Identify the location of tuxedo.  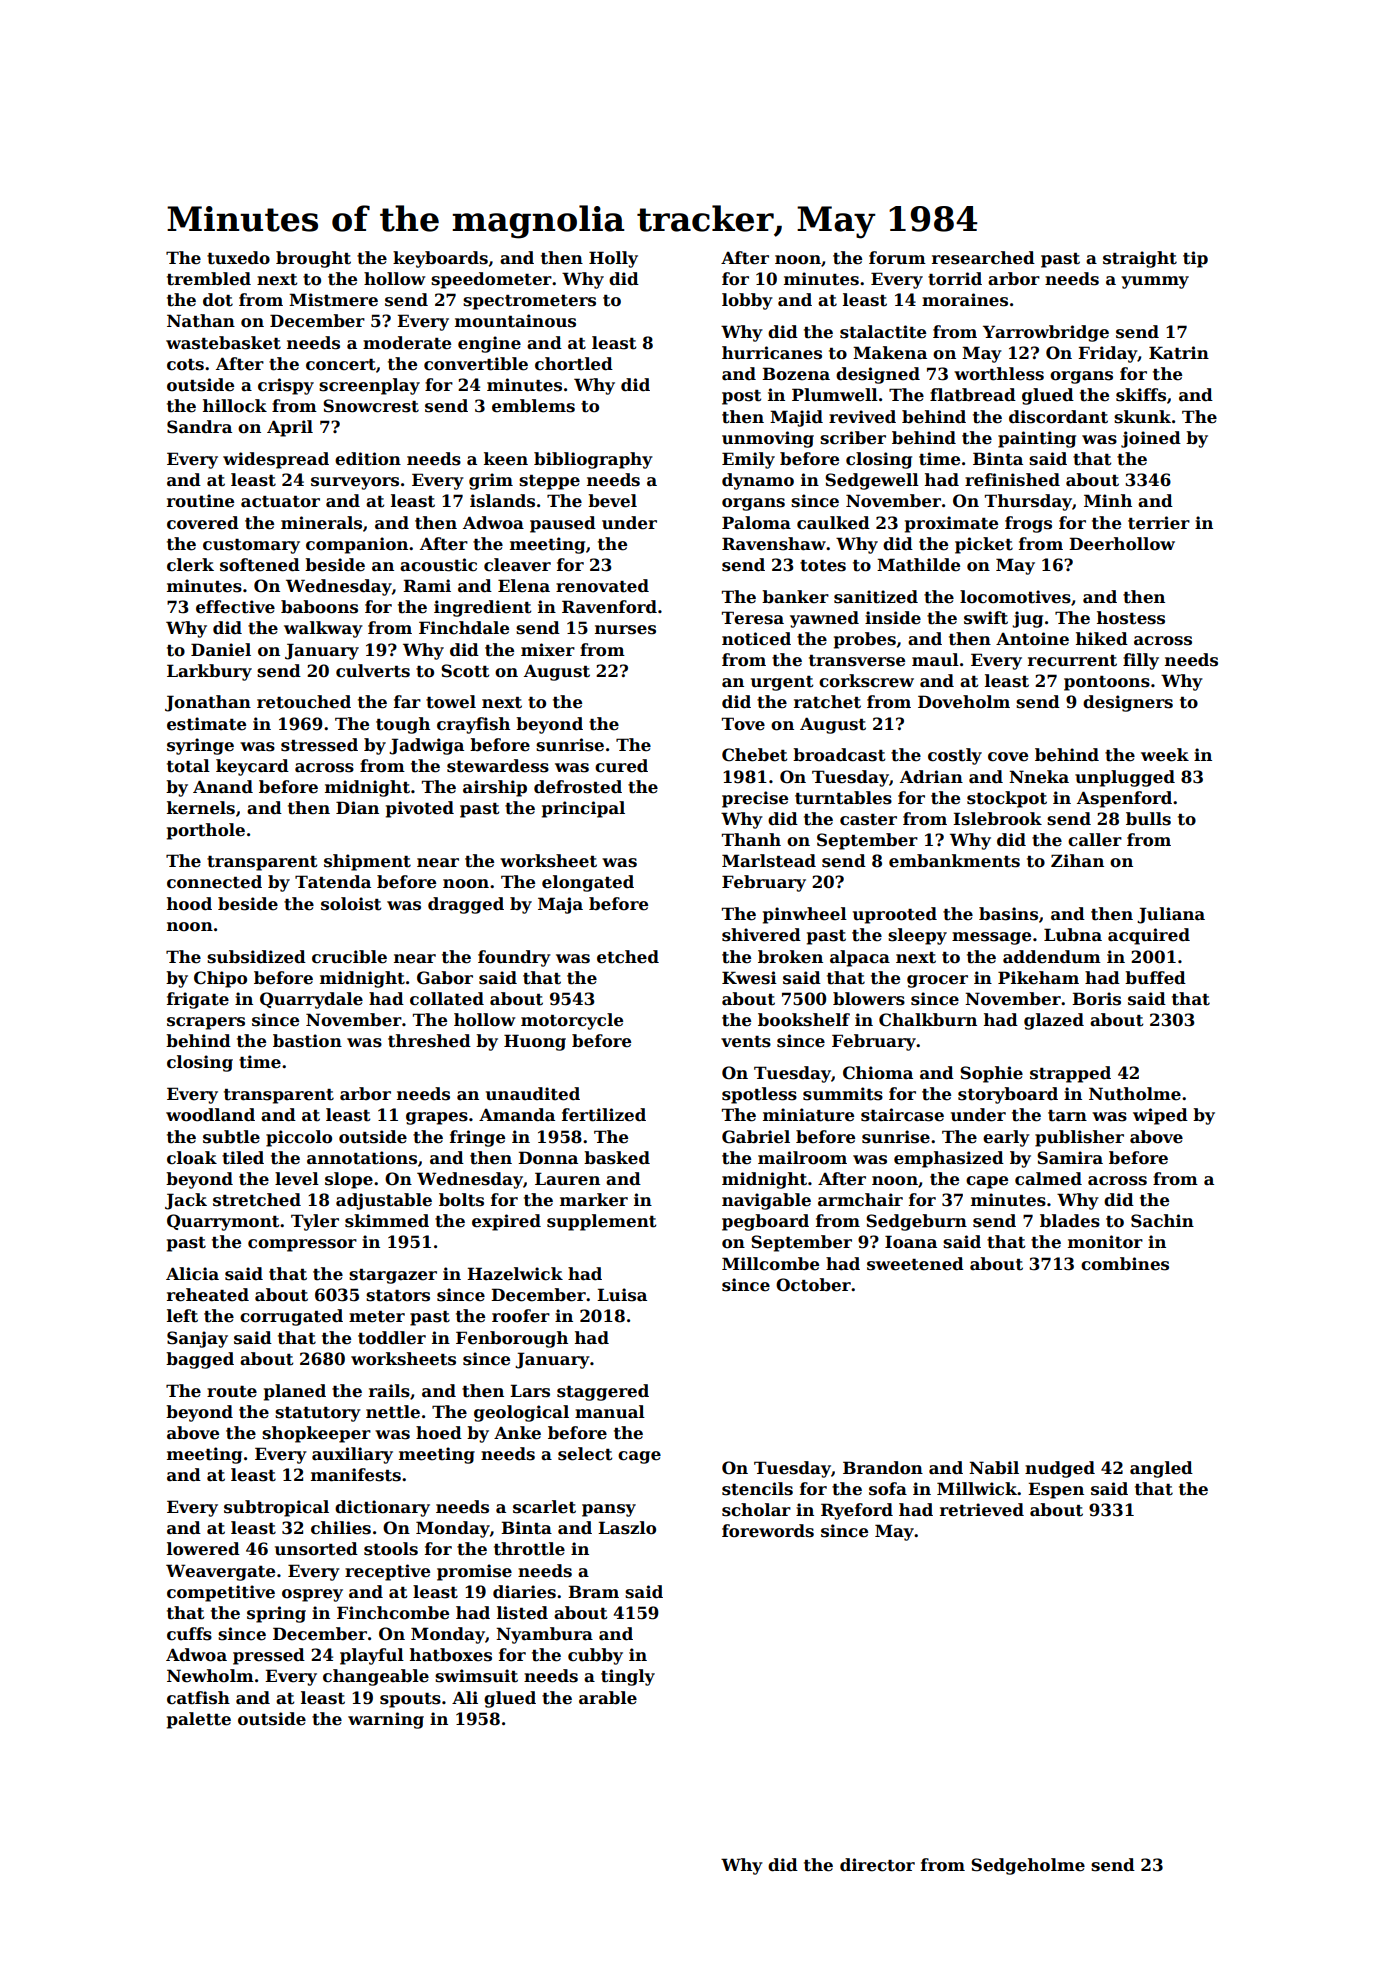
(238, 258).
